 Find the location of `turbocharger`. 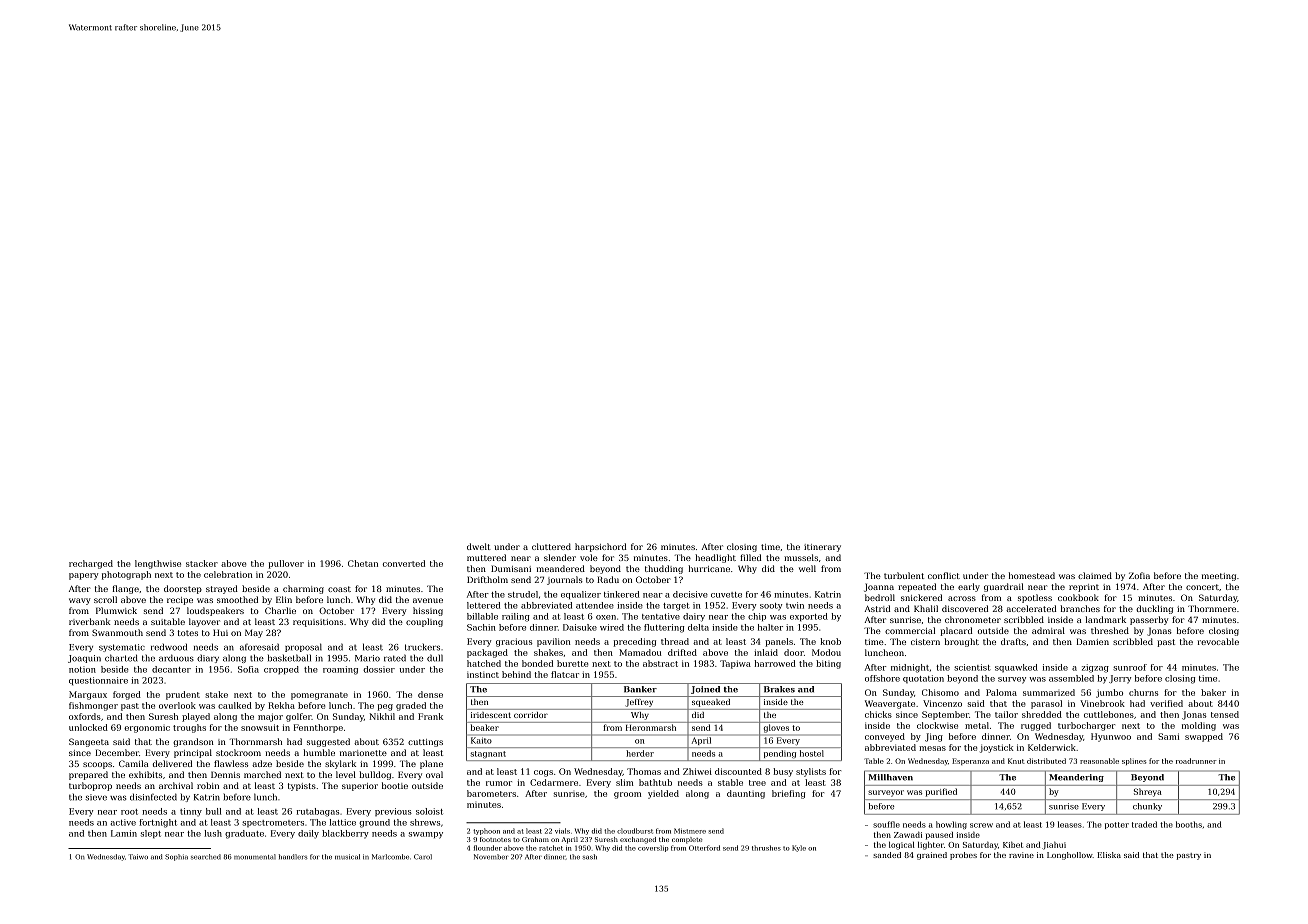

turbocharger is located at coordinates (1086, 726).
